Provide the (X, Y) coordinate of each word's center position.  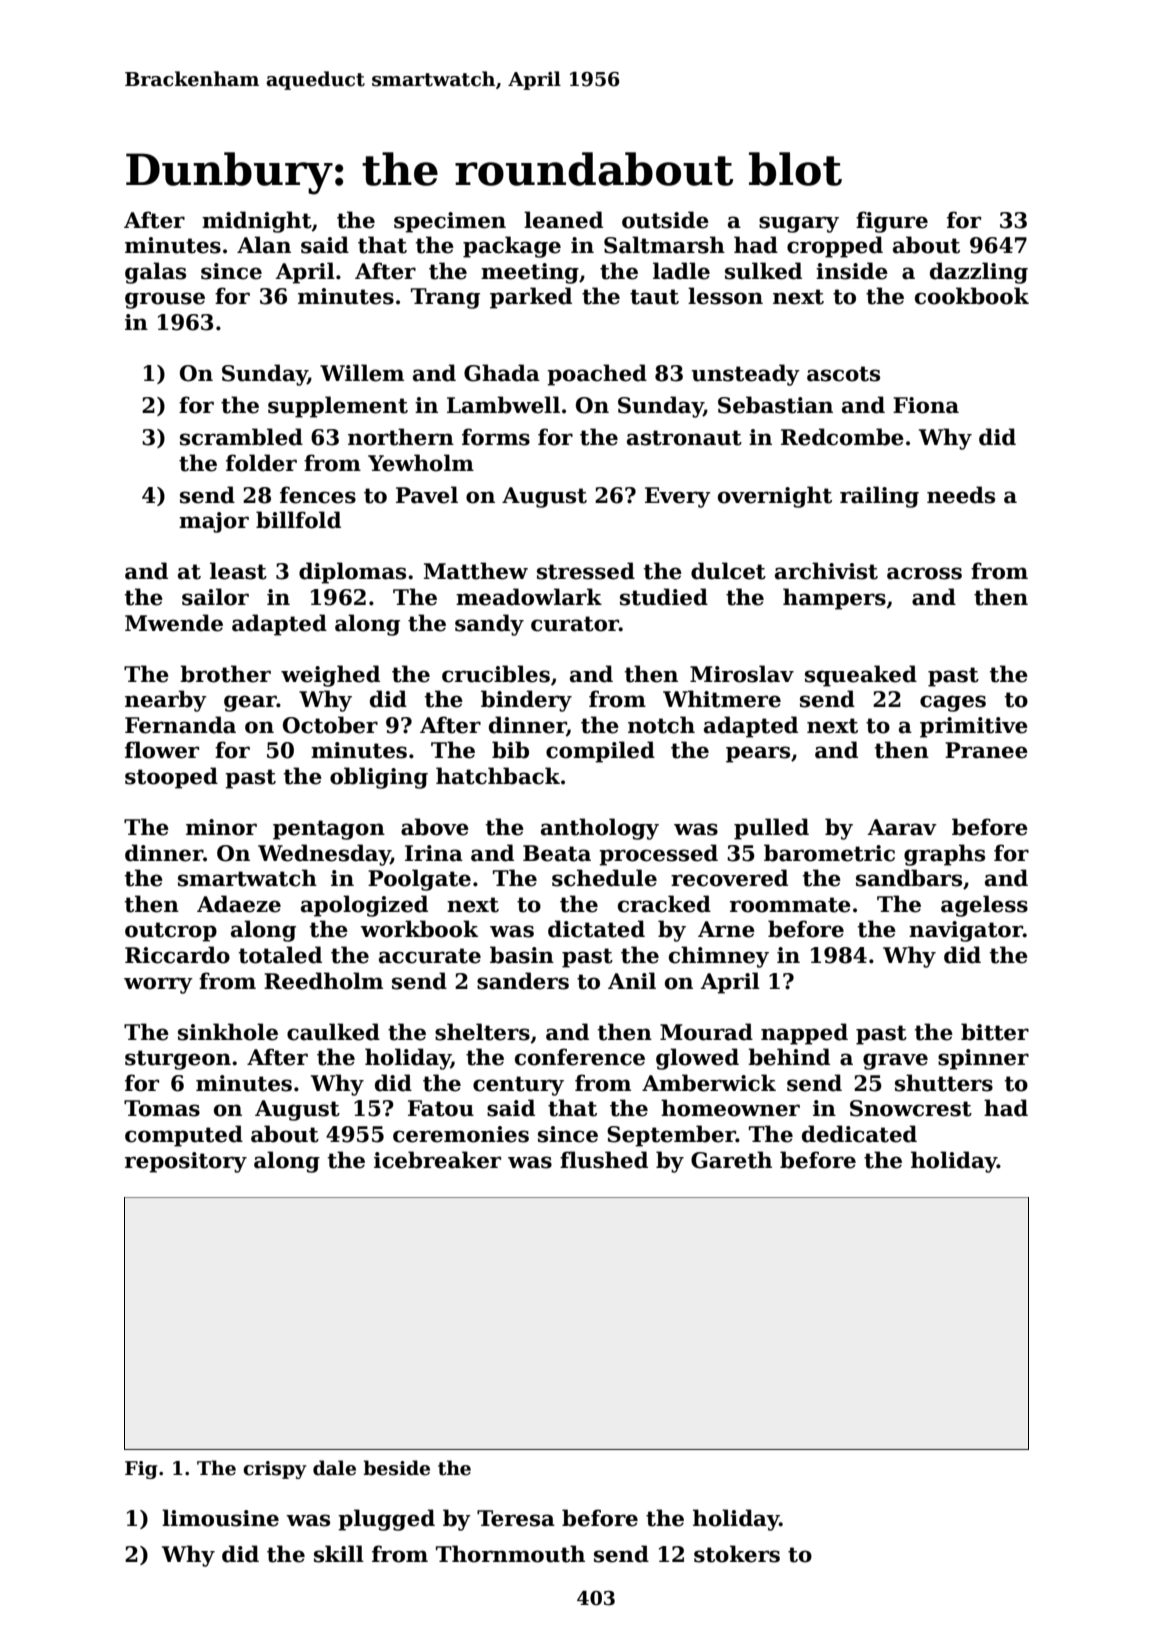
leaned (563, 220)
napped (804, 1034)
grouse (165, 300)
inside (852, 271)
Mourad (706, 1032)
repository (186, 1162)
